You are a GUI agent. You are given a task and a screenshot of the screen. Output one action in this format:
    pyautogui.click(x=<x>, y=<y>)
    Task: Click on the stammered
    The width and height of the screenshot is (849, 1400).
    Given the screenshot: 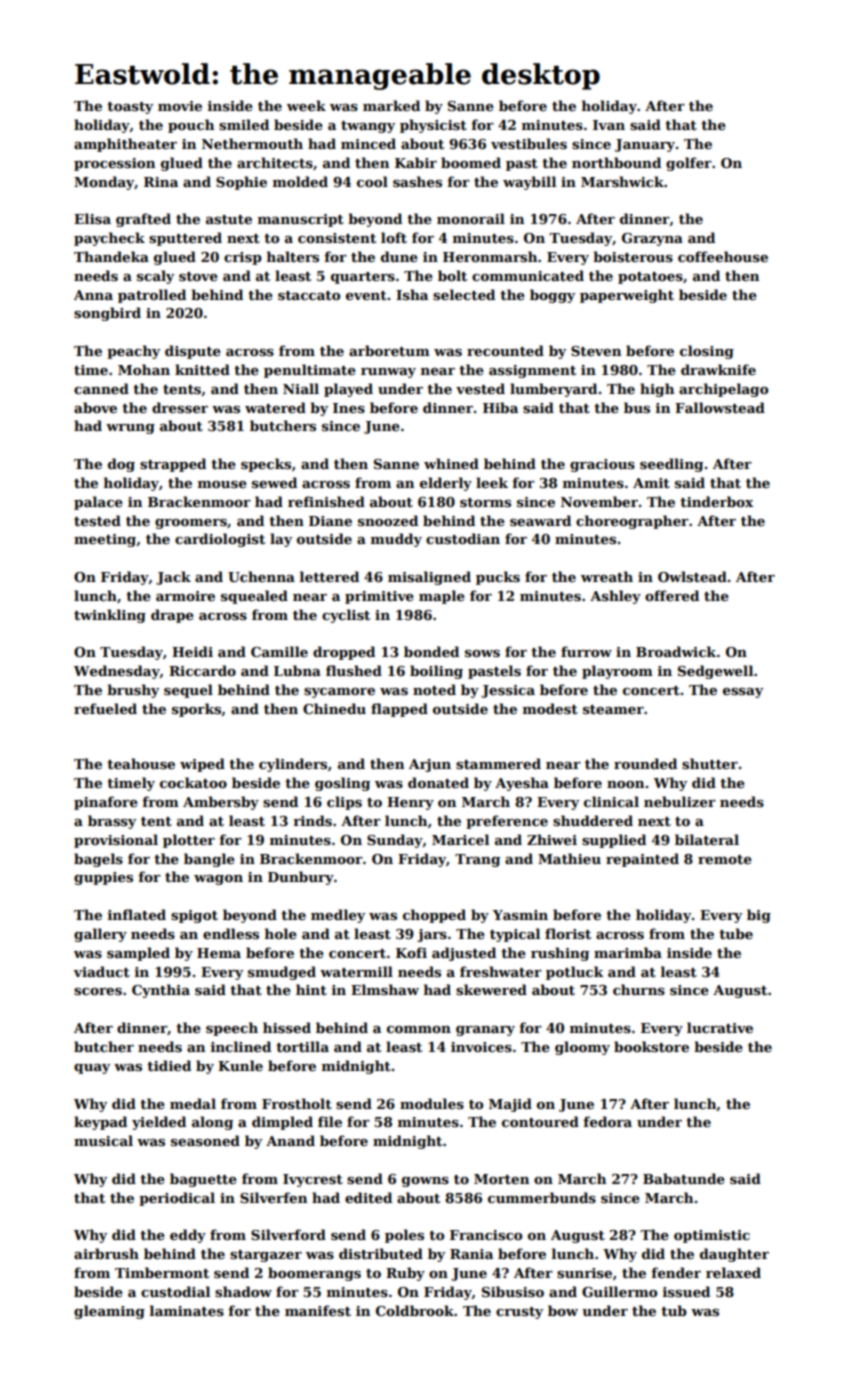 What is the action you would take?
    pyautogui.click(x=498, y=763)
